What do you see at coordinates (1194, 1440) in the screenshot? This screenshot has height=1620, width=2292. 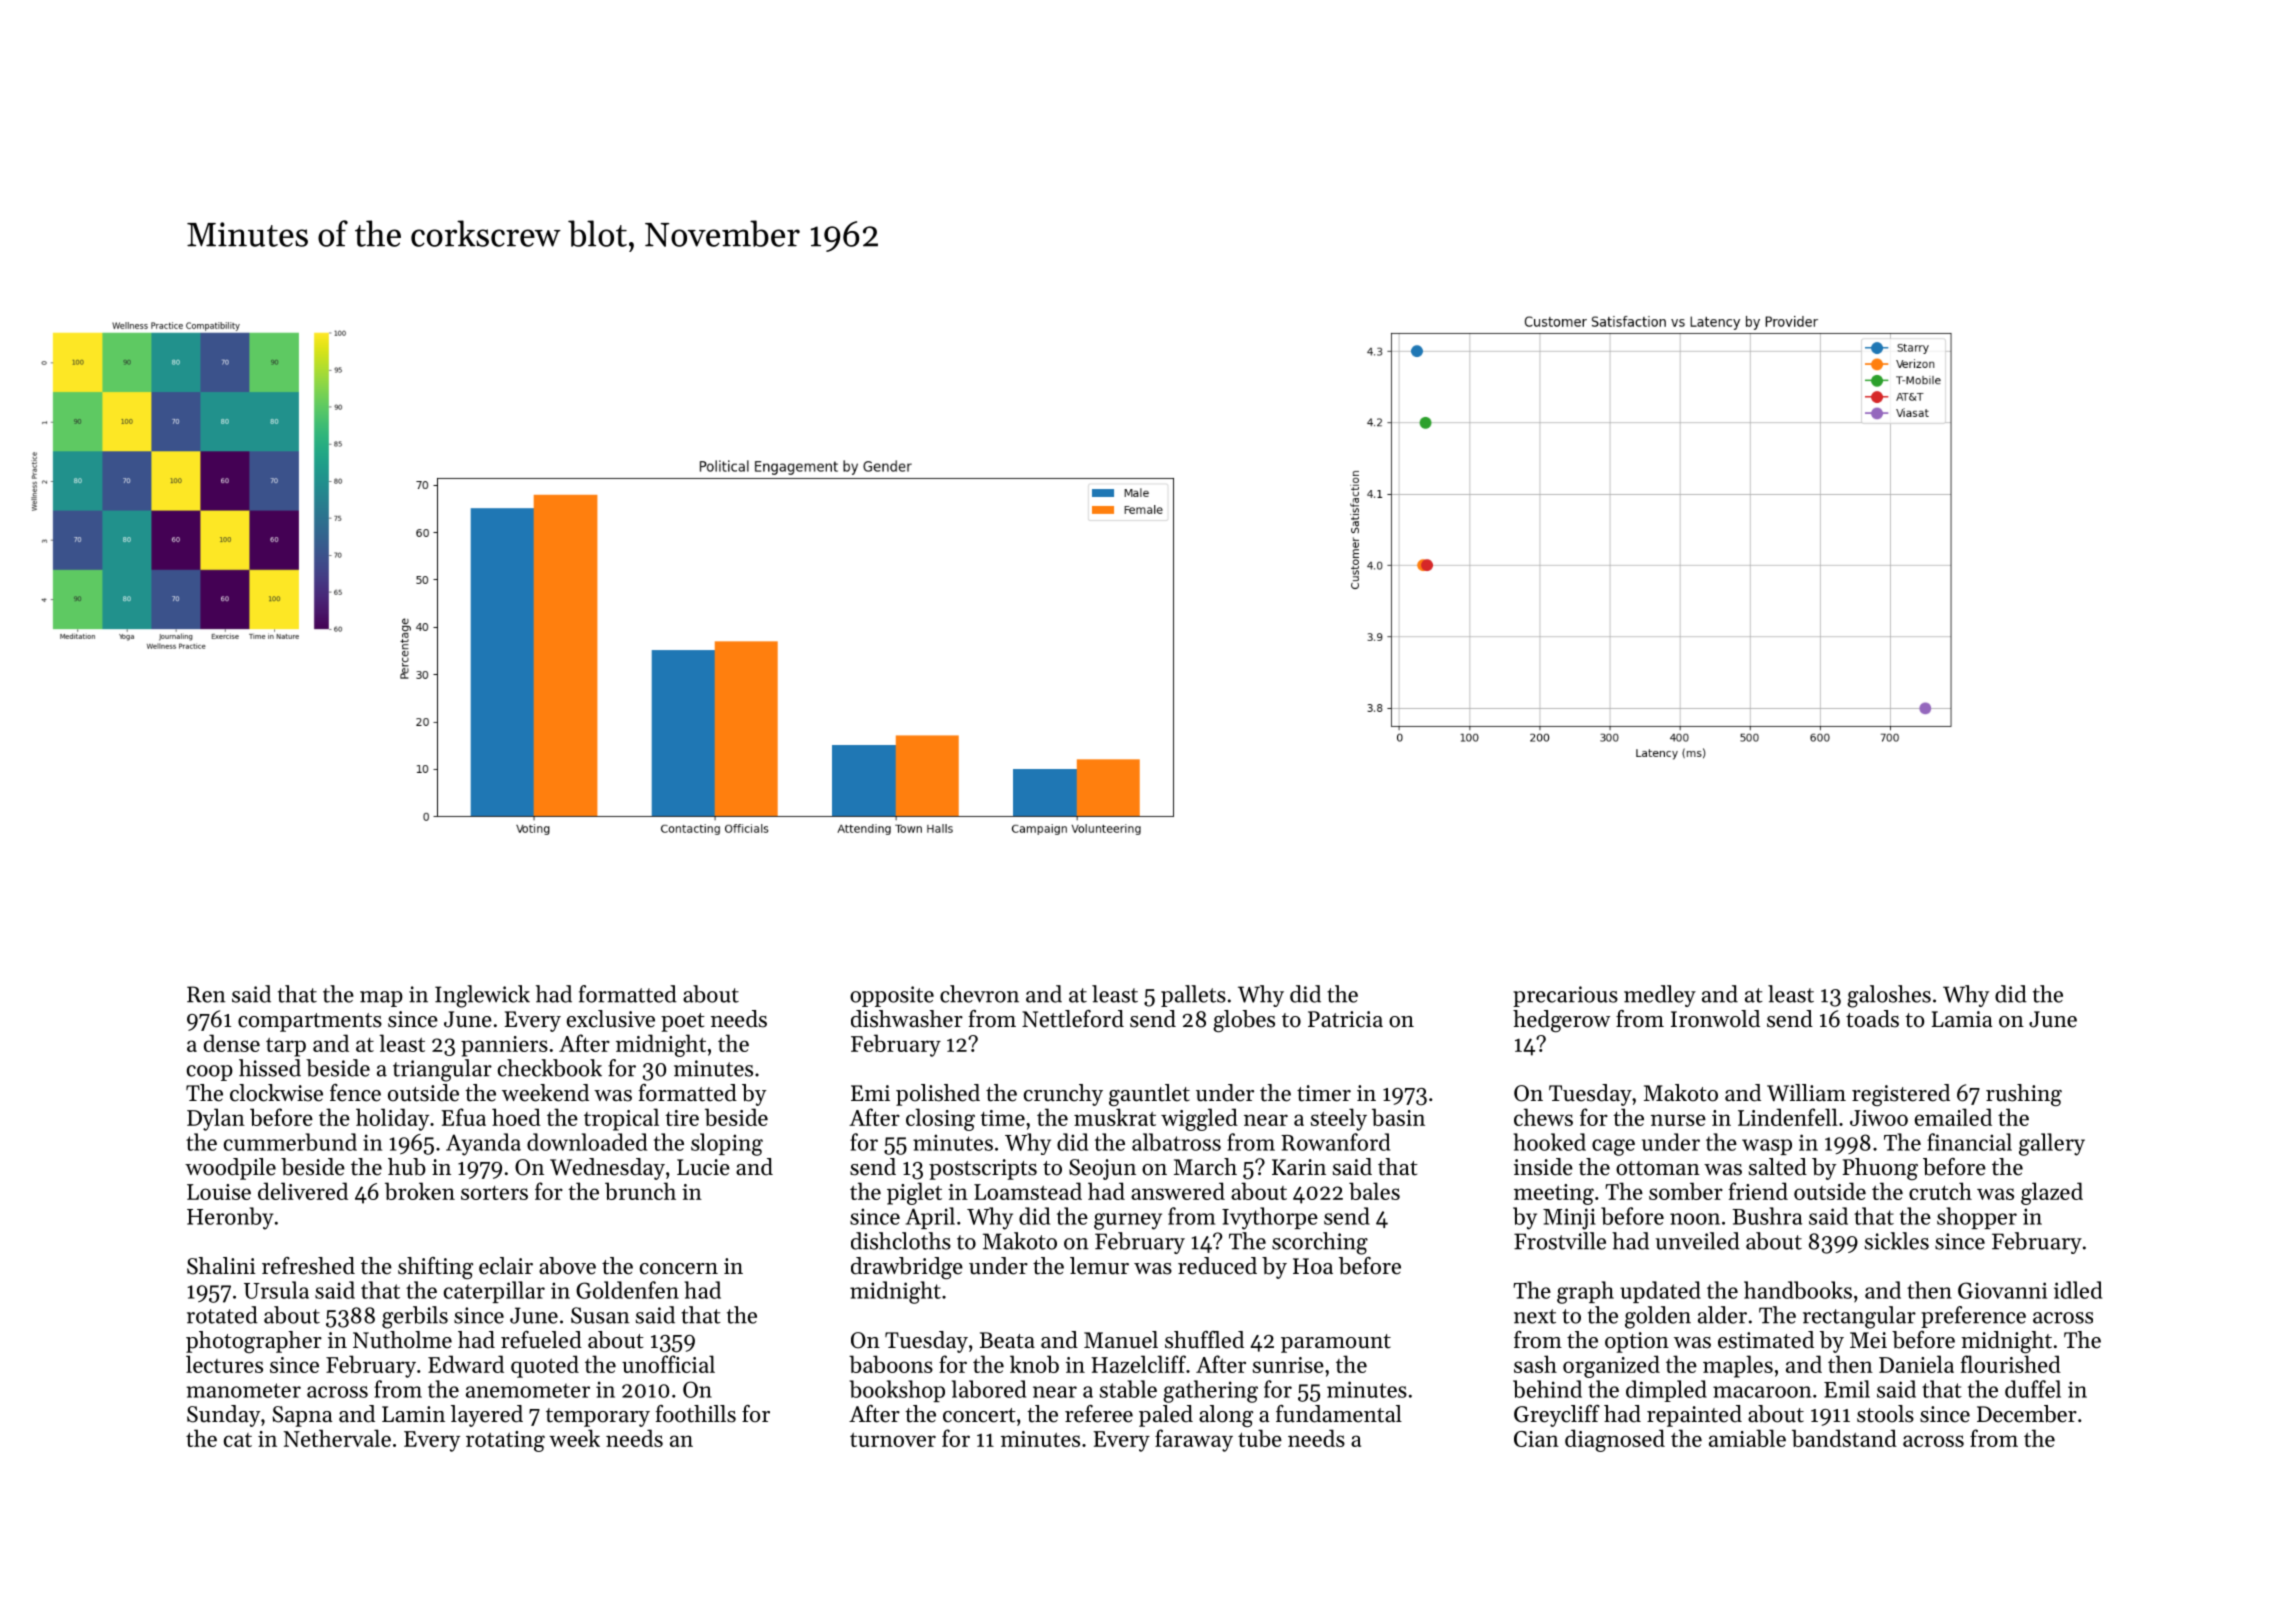 I see `faraway` at bounding box center [1194, 1440].
